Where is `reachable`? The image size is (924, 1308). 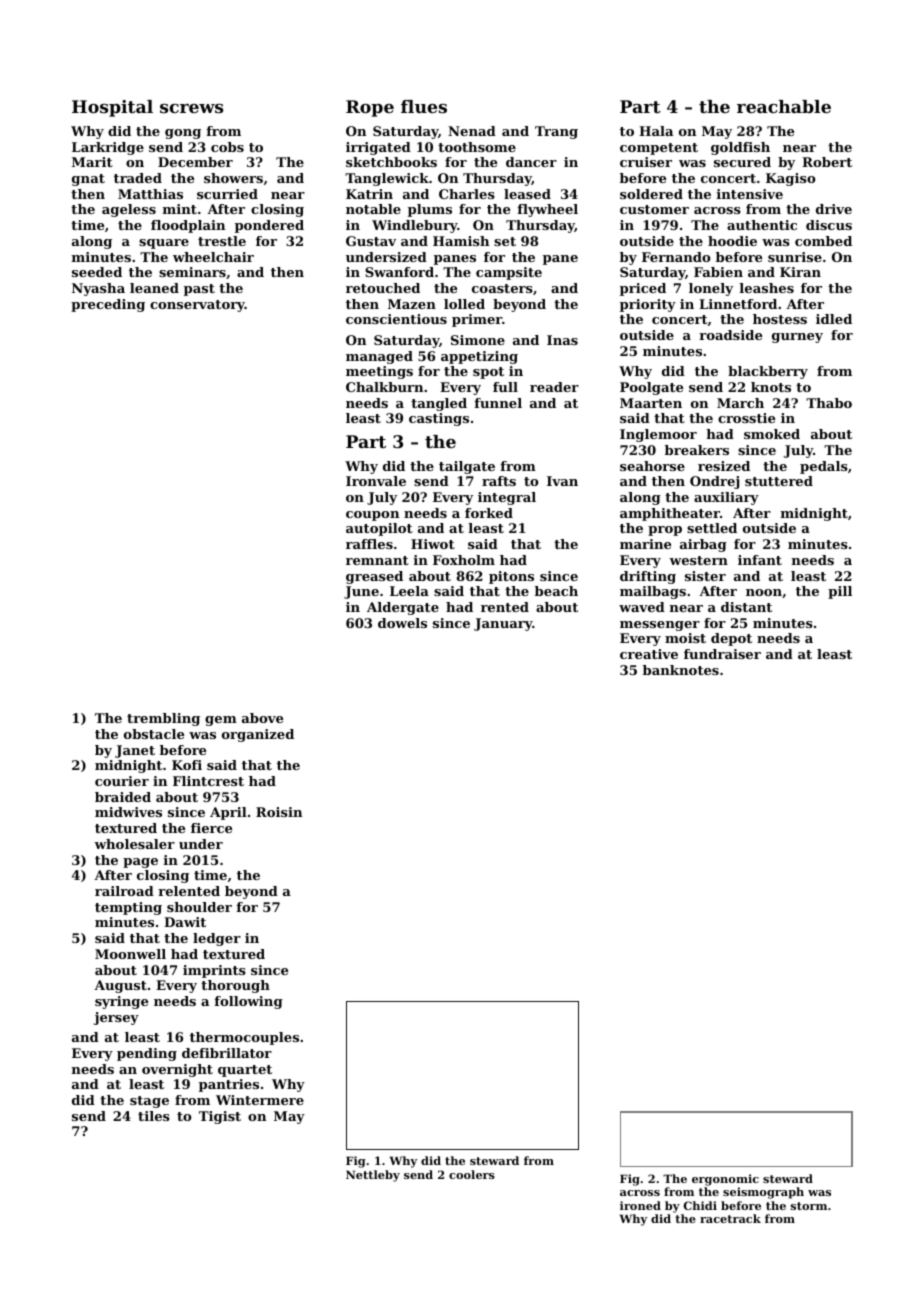 reachable is located at coordinates (784, 106).
